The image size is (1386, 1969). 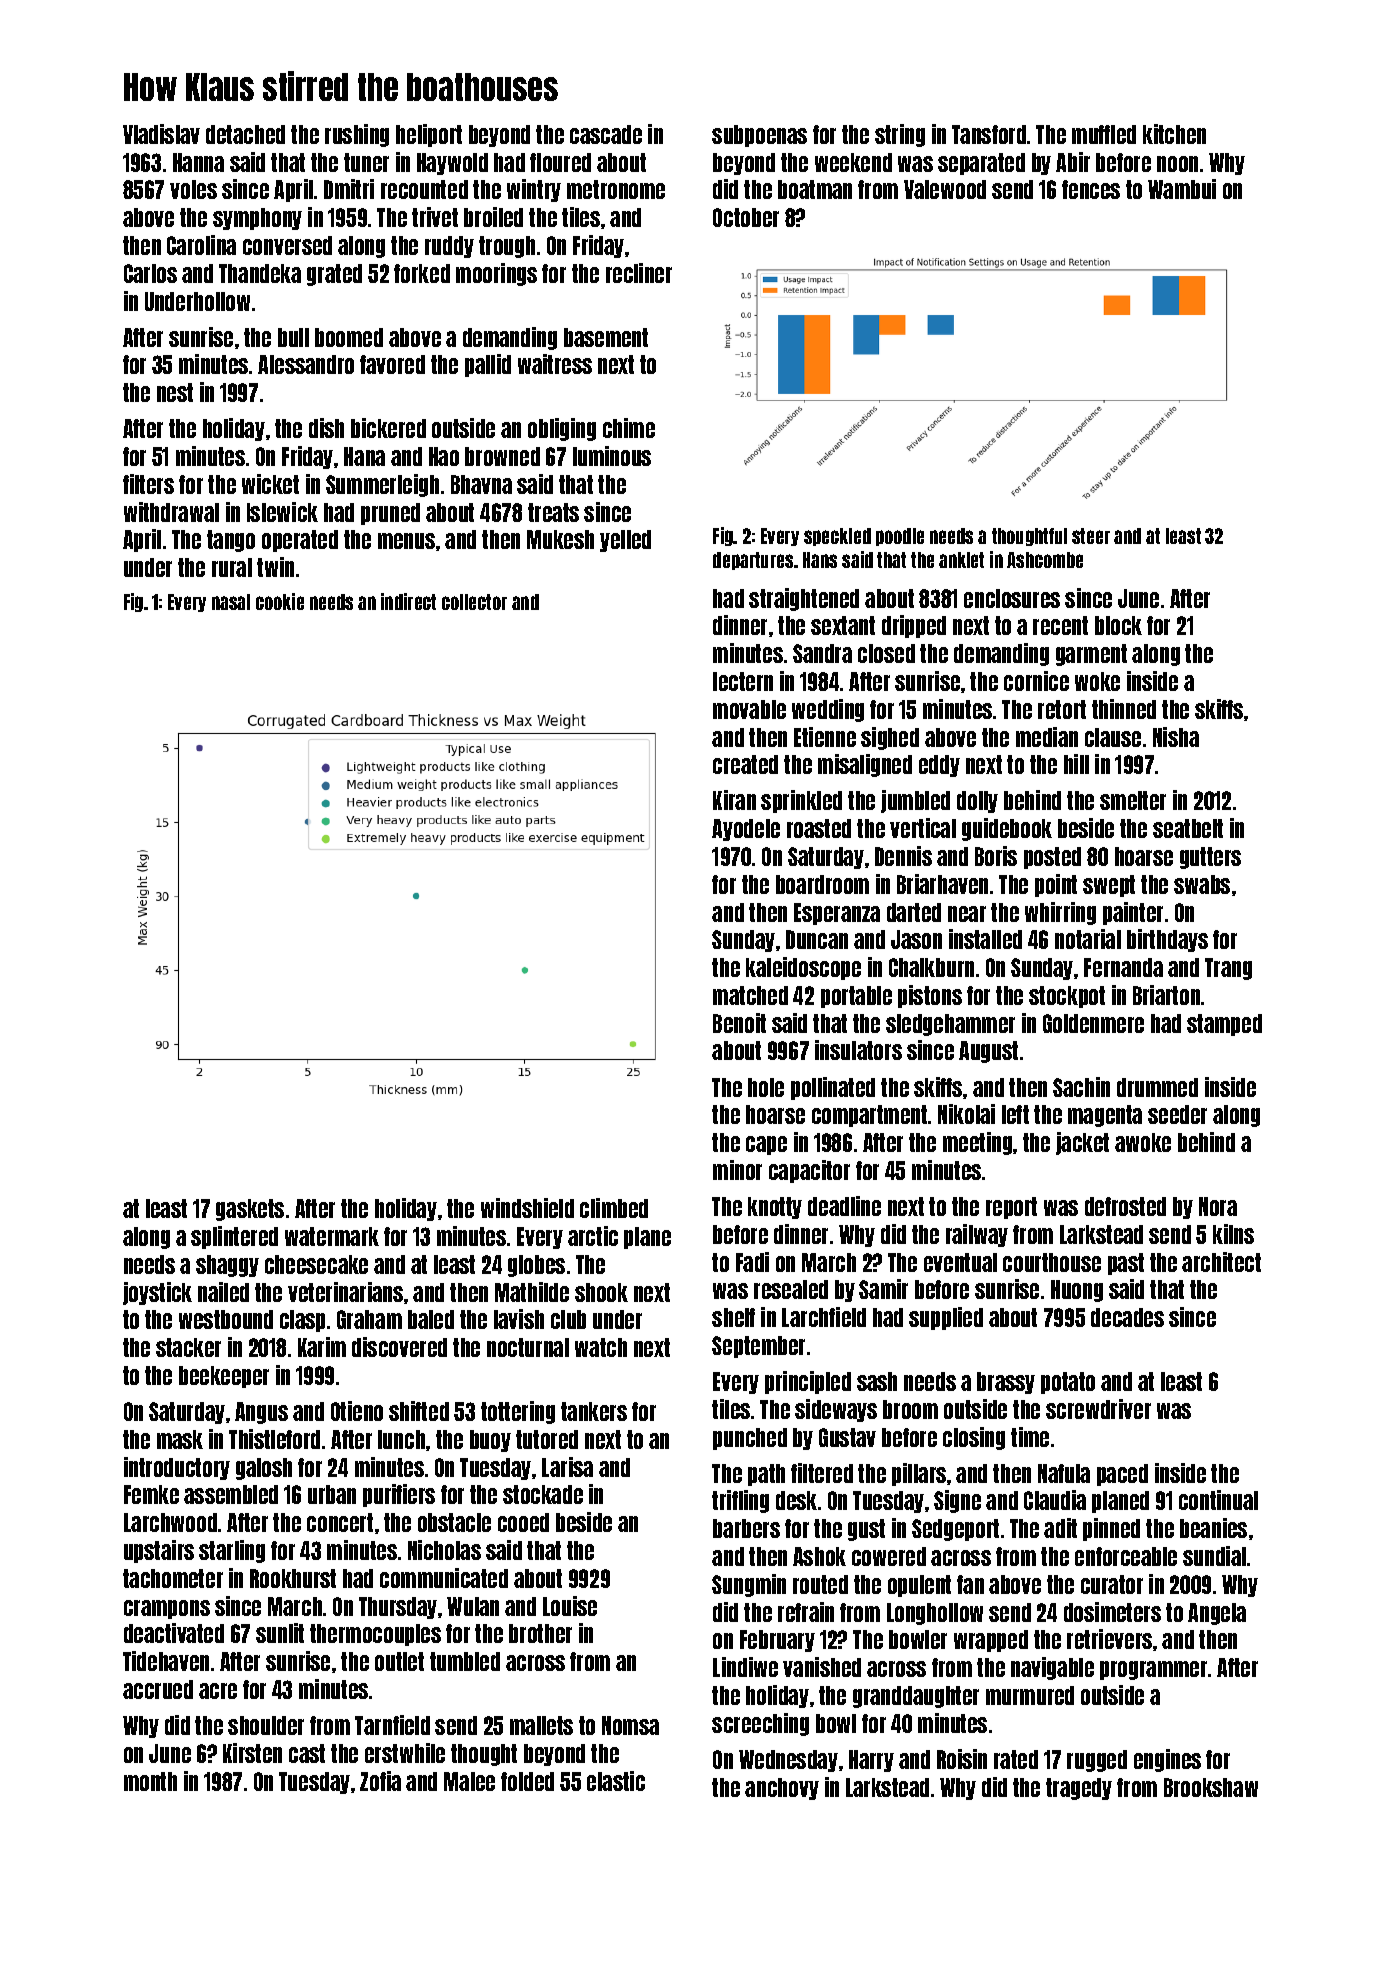 I want to click on basement, so click(x=606, y=337).
